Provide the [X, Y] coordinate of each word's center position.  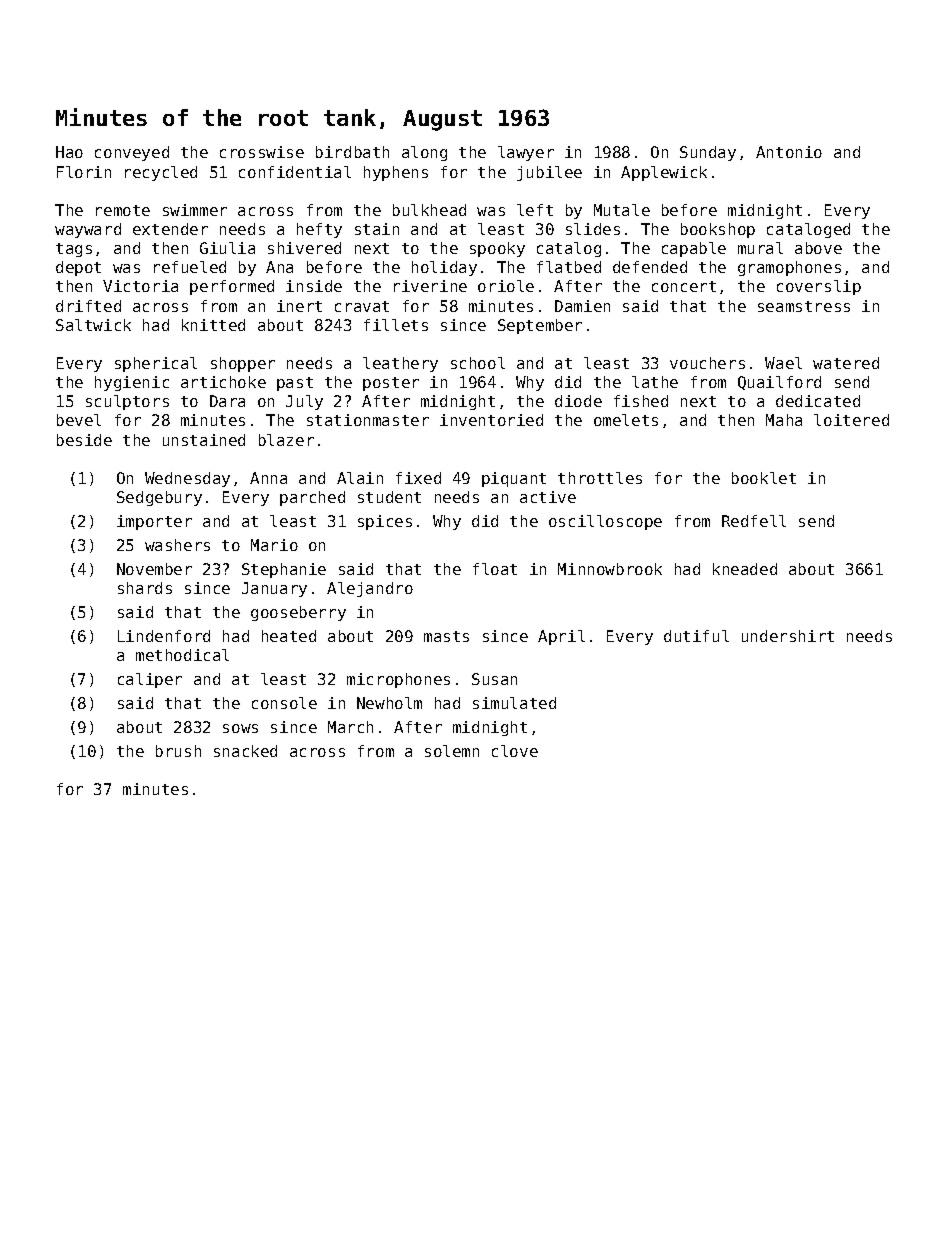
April [561, 637]
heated [289, 636]
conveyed [132, 153]
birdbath [352, 152]
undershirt [788, 636]
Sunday [708, 153]
